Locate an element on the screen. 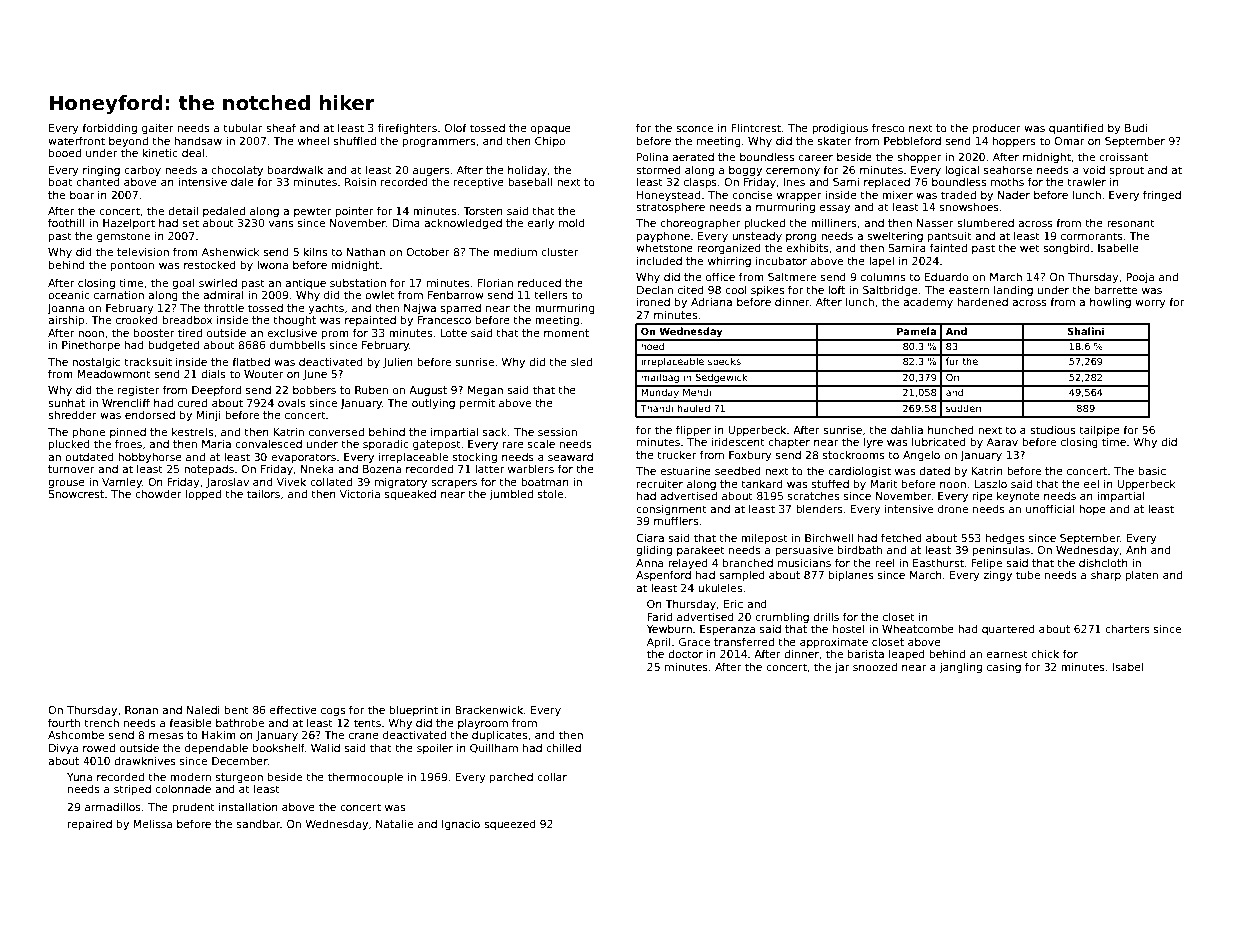 This screenshot has height=952, width=1233. Pebbleford is located at coordinates (912, 140).
